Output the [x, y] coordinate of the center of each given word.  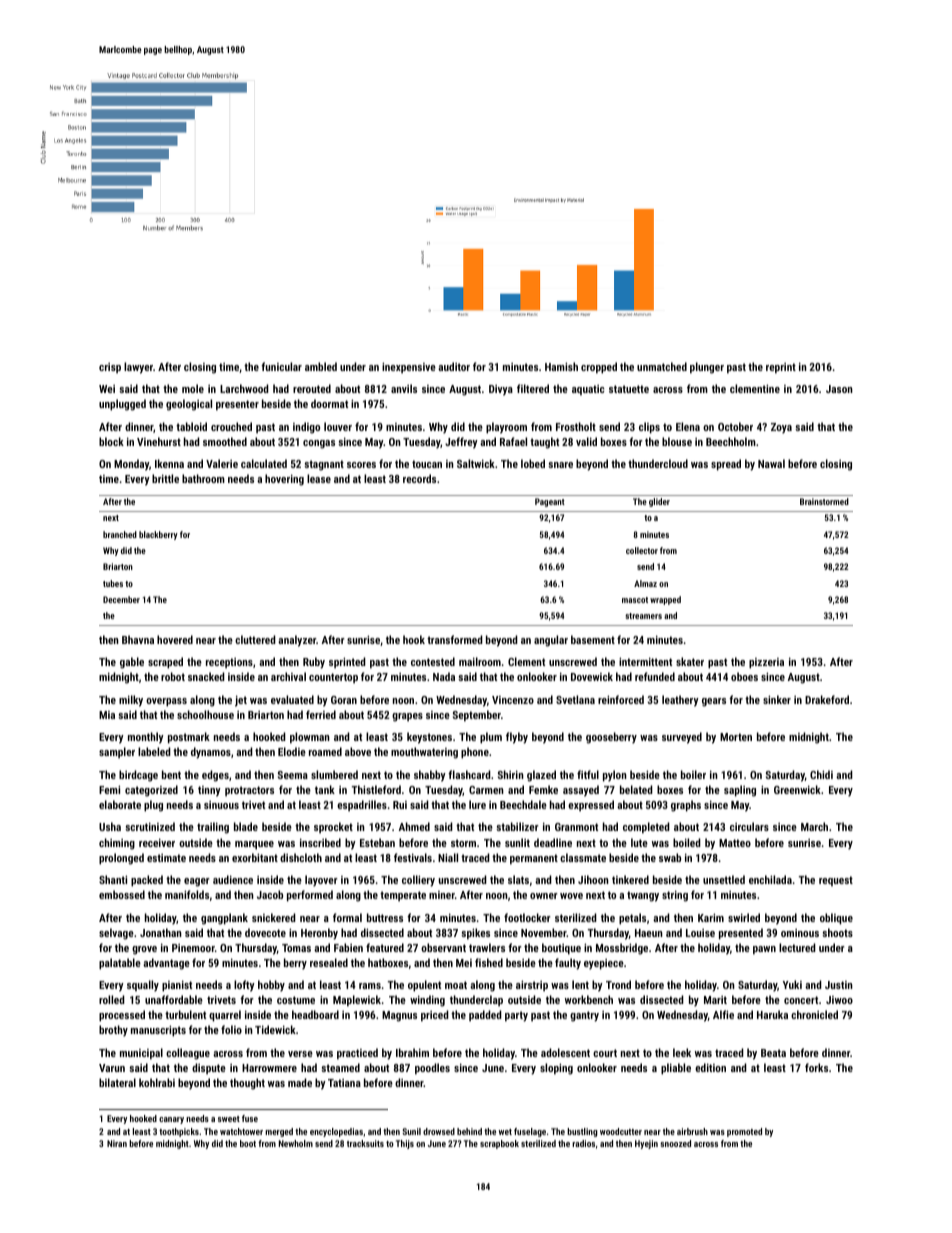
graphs [686, 806]
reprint [781, 368]
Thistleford [376, 789]
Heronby [319, 934]
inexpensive [409, 368]
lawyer [138, 368]
